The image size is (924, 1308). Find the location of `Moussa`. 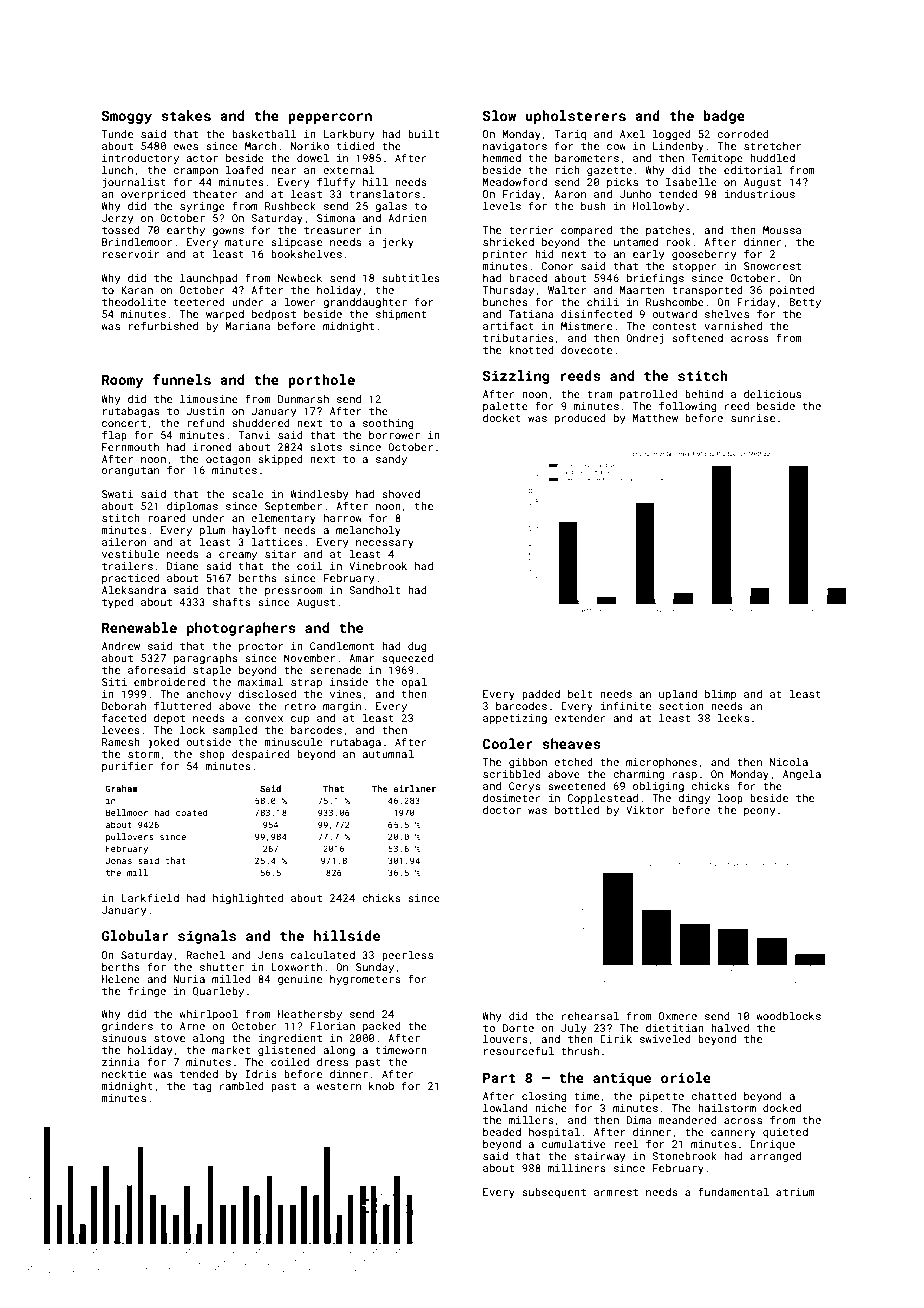

Moussa is located at coordinates (782, 230).
